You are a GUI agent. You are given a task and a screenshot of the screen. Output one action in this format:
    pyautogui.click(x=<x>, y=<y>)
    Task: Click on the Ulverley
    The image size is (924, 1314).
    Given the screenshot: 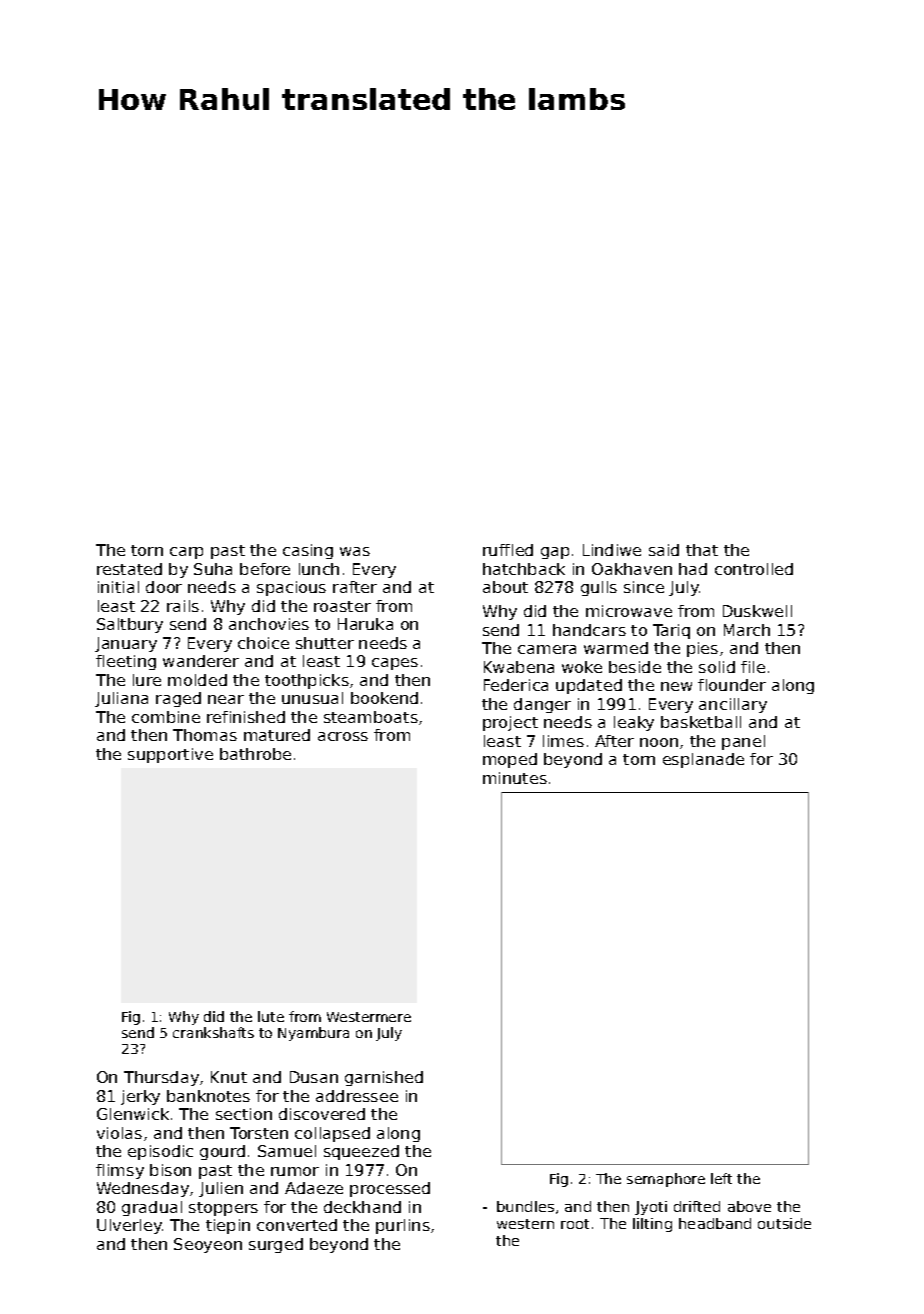 What is the action you would take?
    pyautogui.click(x=129, y=1226)
